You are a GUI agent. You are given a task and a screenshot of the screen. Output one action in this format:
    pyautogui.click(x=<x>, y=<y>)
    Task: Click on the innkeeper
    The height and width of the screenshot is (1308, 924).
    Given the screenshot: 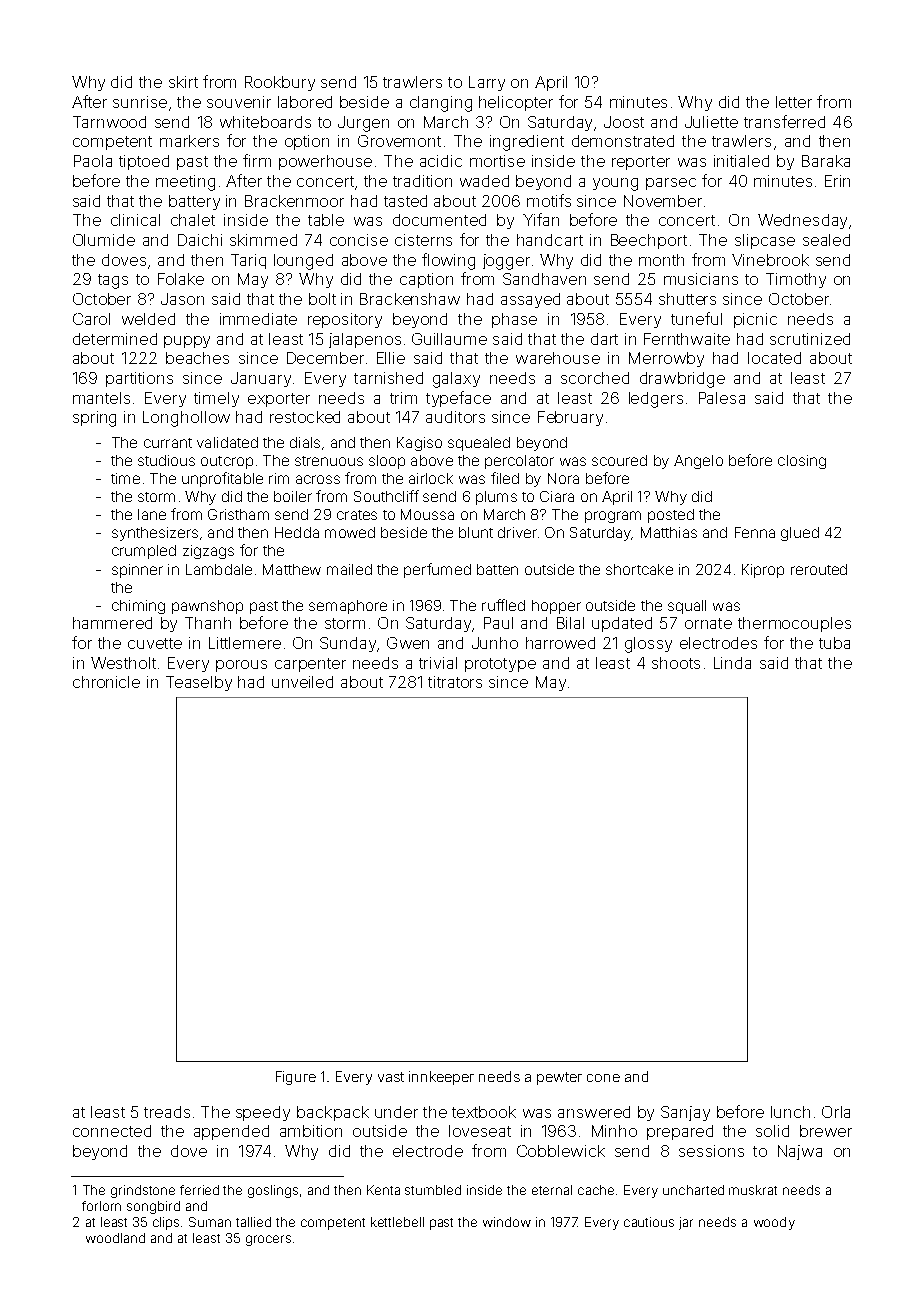 What is the action you would take?
    pyautogui.click(x=441, y=1078)
